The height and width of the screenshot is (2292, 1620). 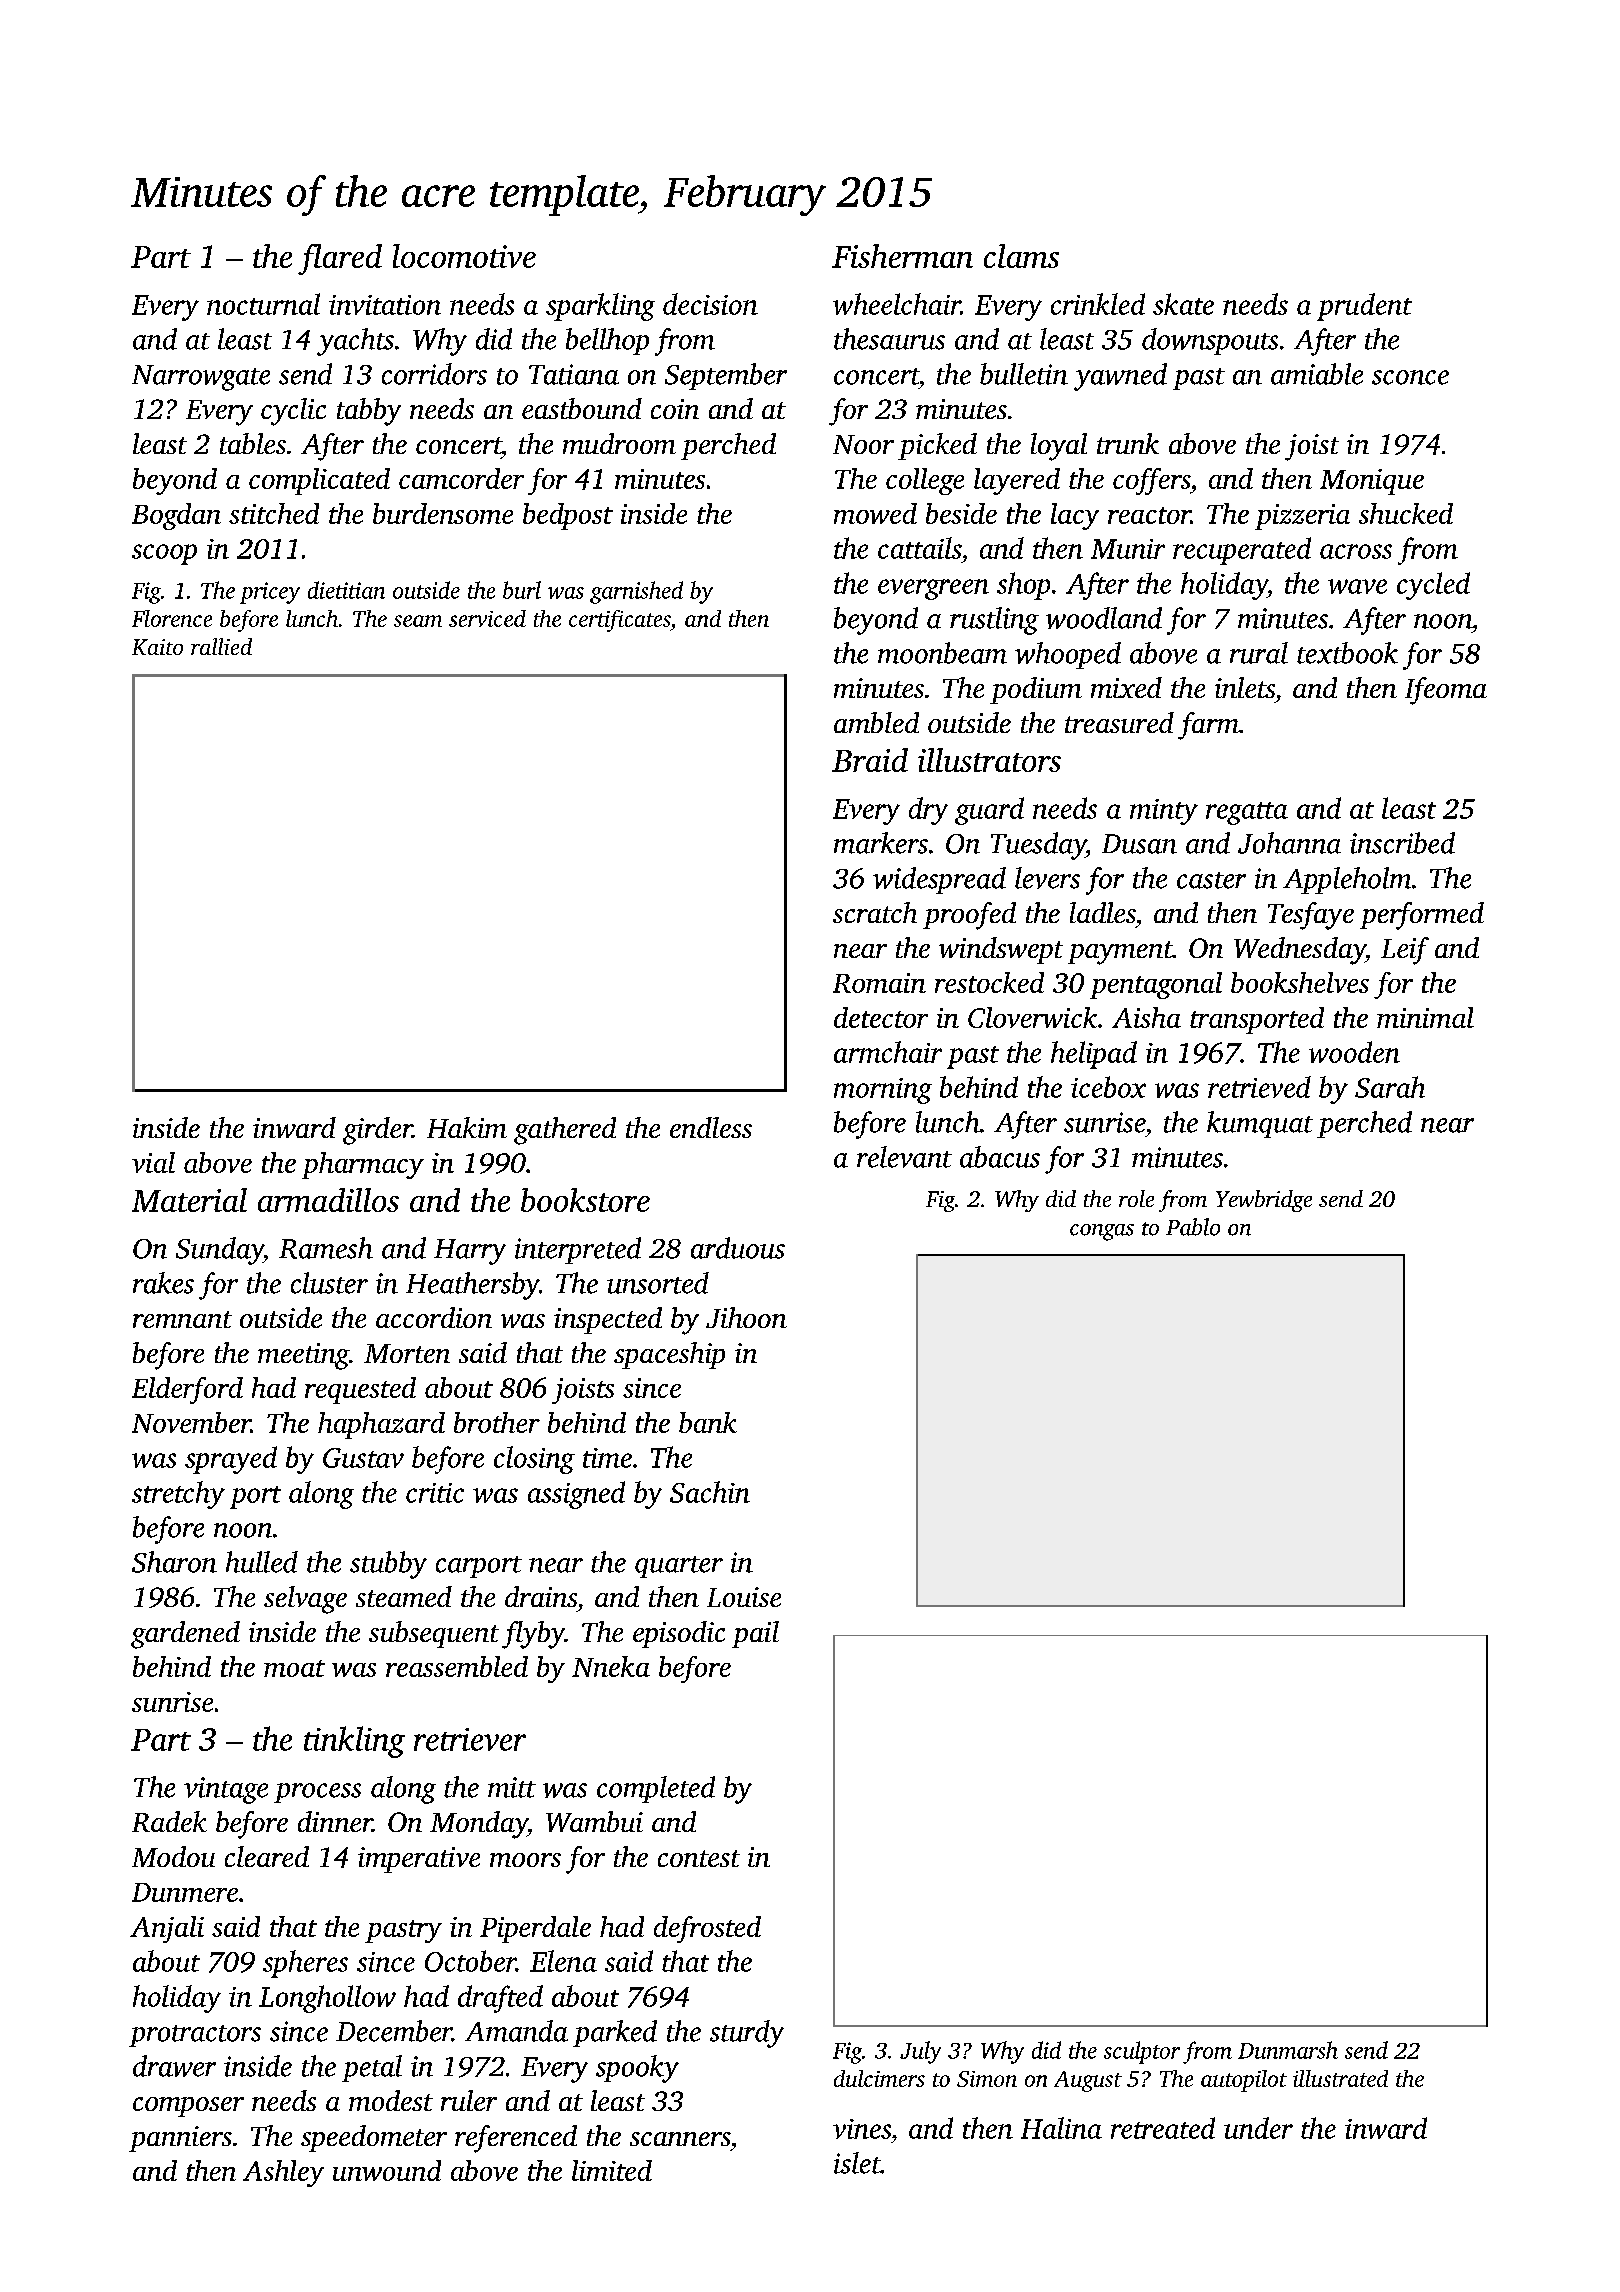 I want to click on islet, so click(x=857, y=2163).
